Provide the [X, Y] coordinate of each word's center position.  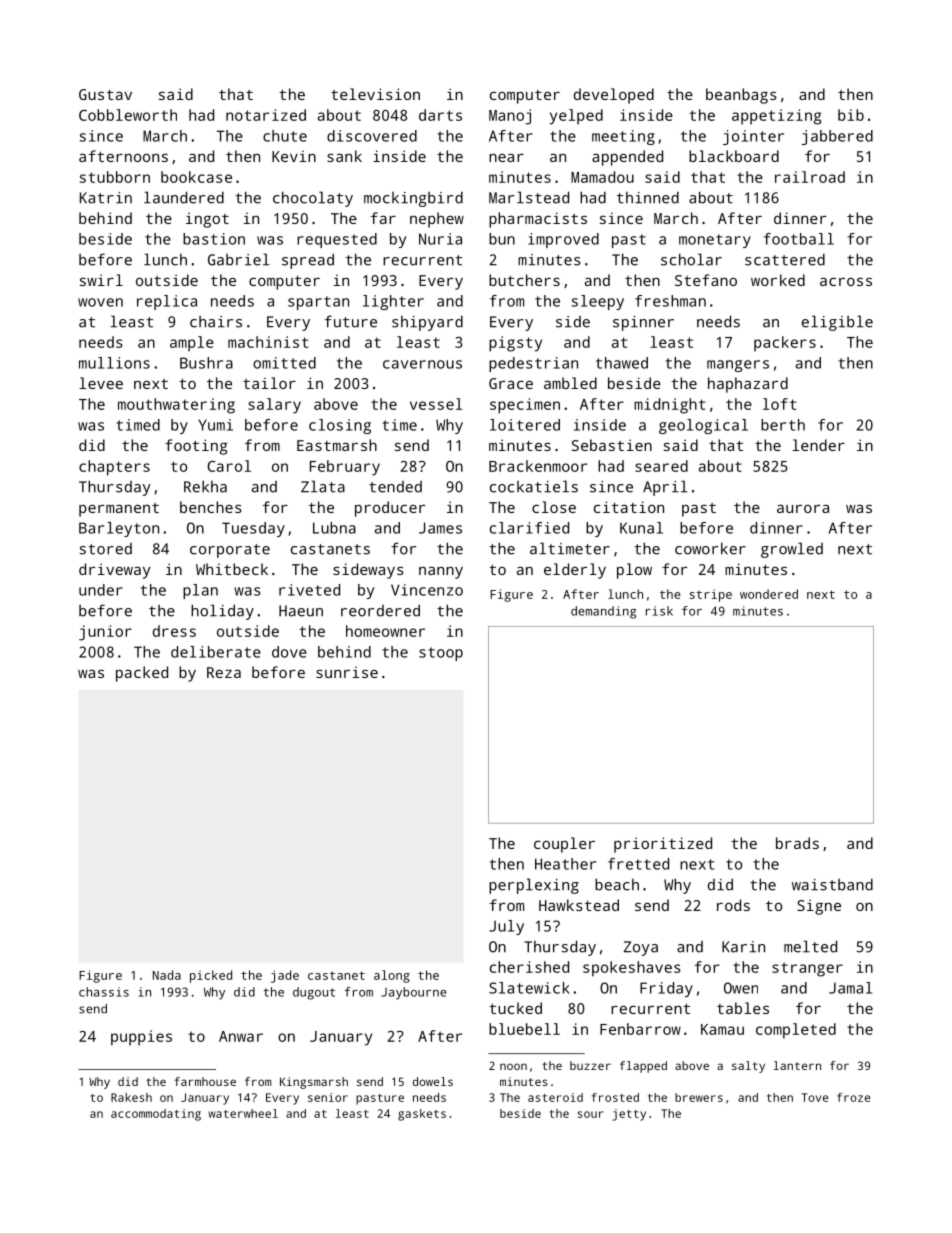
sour [590, 1114]
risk [659, 611]
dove [289, 652]
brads [797, 843]
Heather [565, 864]
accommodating [156, 1115]
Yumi [215, 425]
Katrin [106, 198]
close [554, 507]
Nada [167, 975]
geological [703, 426]
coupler [564, 845]
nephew [437, 220]
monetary [715, 241]
